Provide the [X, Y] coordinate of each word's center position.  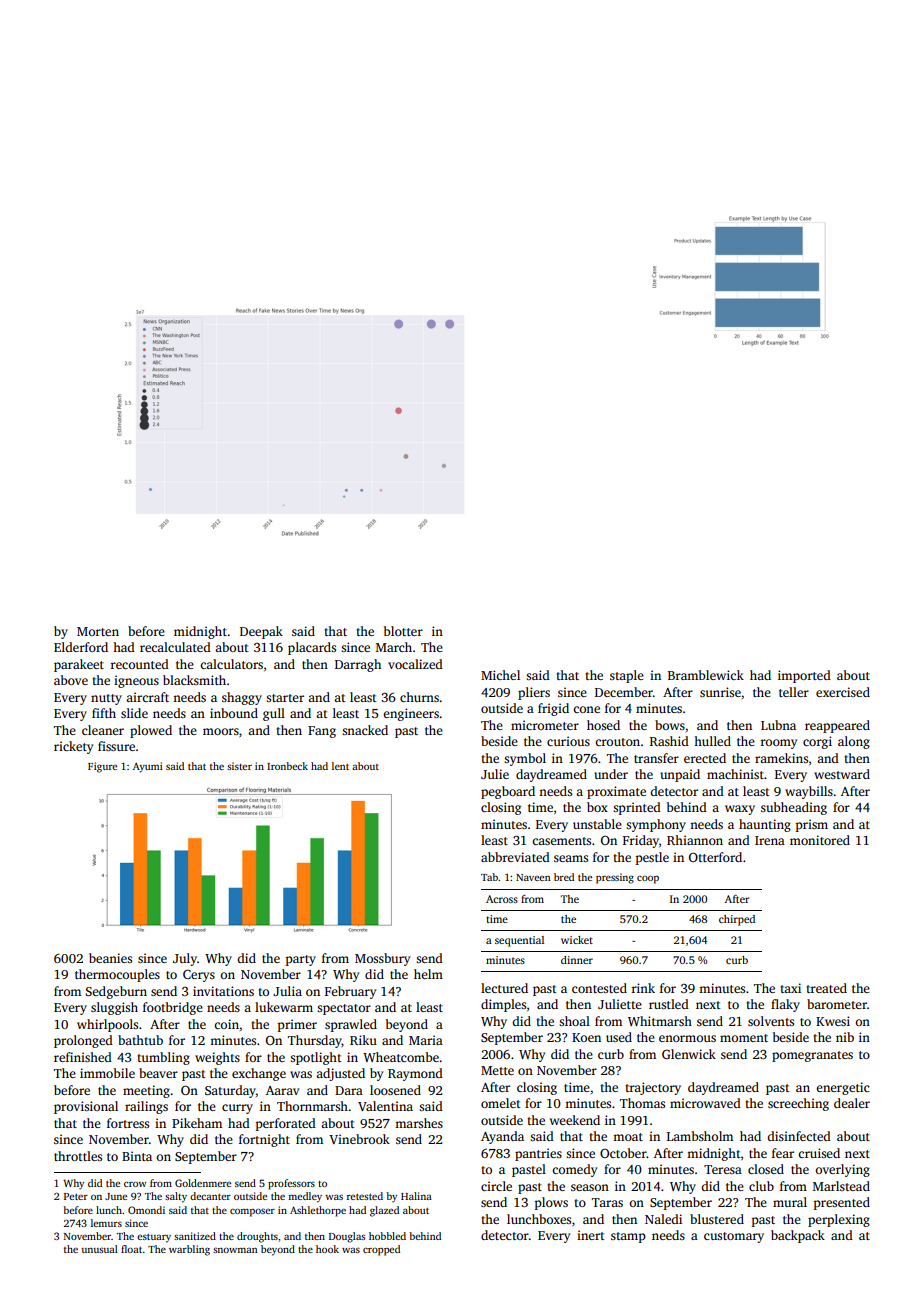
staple [627, 676]
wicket [577, 940]
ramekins [781, 758]
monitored [820, 840]
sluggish [114, 1008]
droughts [257, 1237]
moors [221, 731]
